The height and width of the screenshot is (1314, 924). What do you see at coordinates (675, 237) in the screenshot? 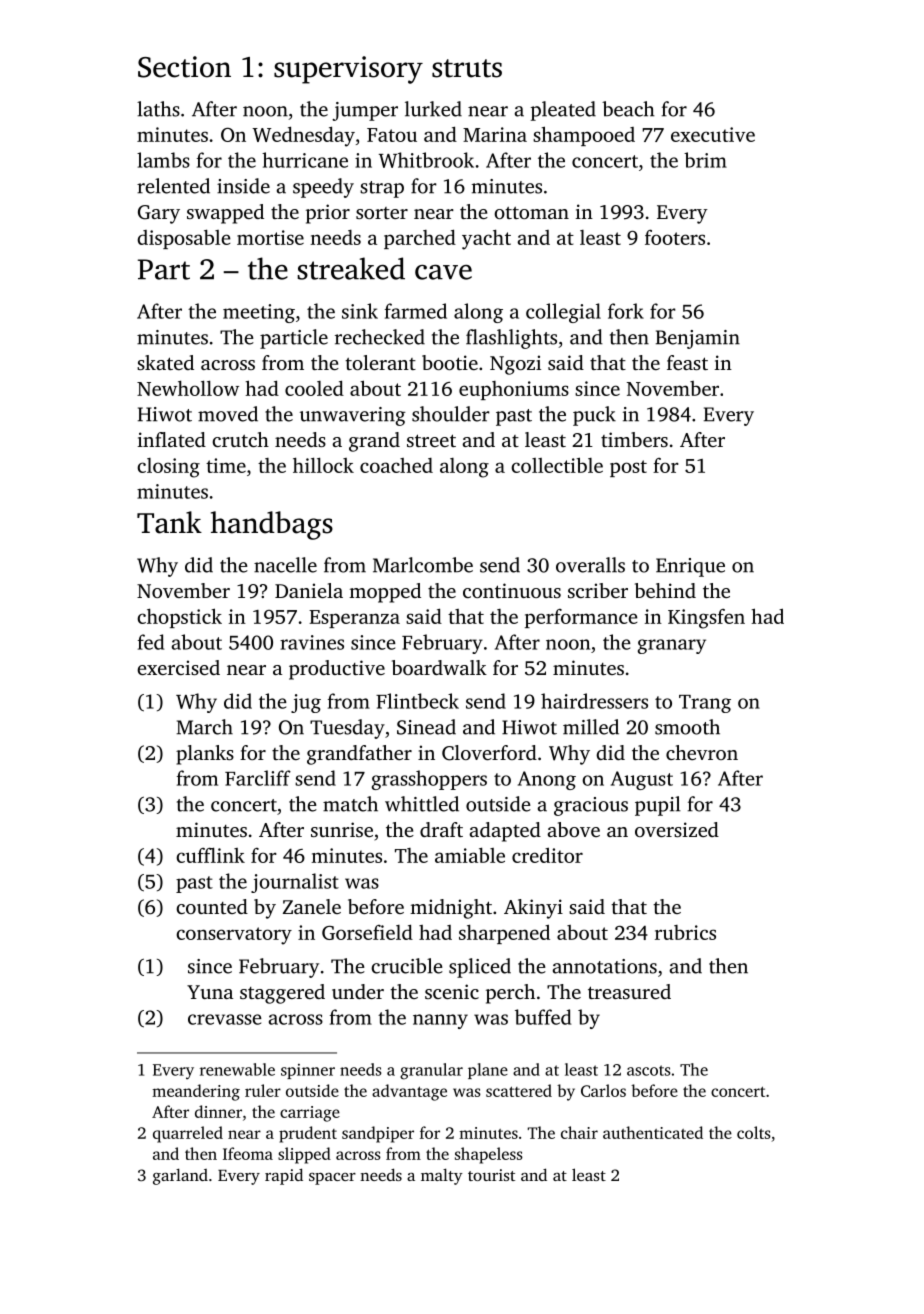
I see `footers` at bounding box center [675, 237].
